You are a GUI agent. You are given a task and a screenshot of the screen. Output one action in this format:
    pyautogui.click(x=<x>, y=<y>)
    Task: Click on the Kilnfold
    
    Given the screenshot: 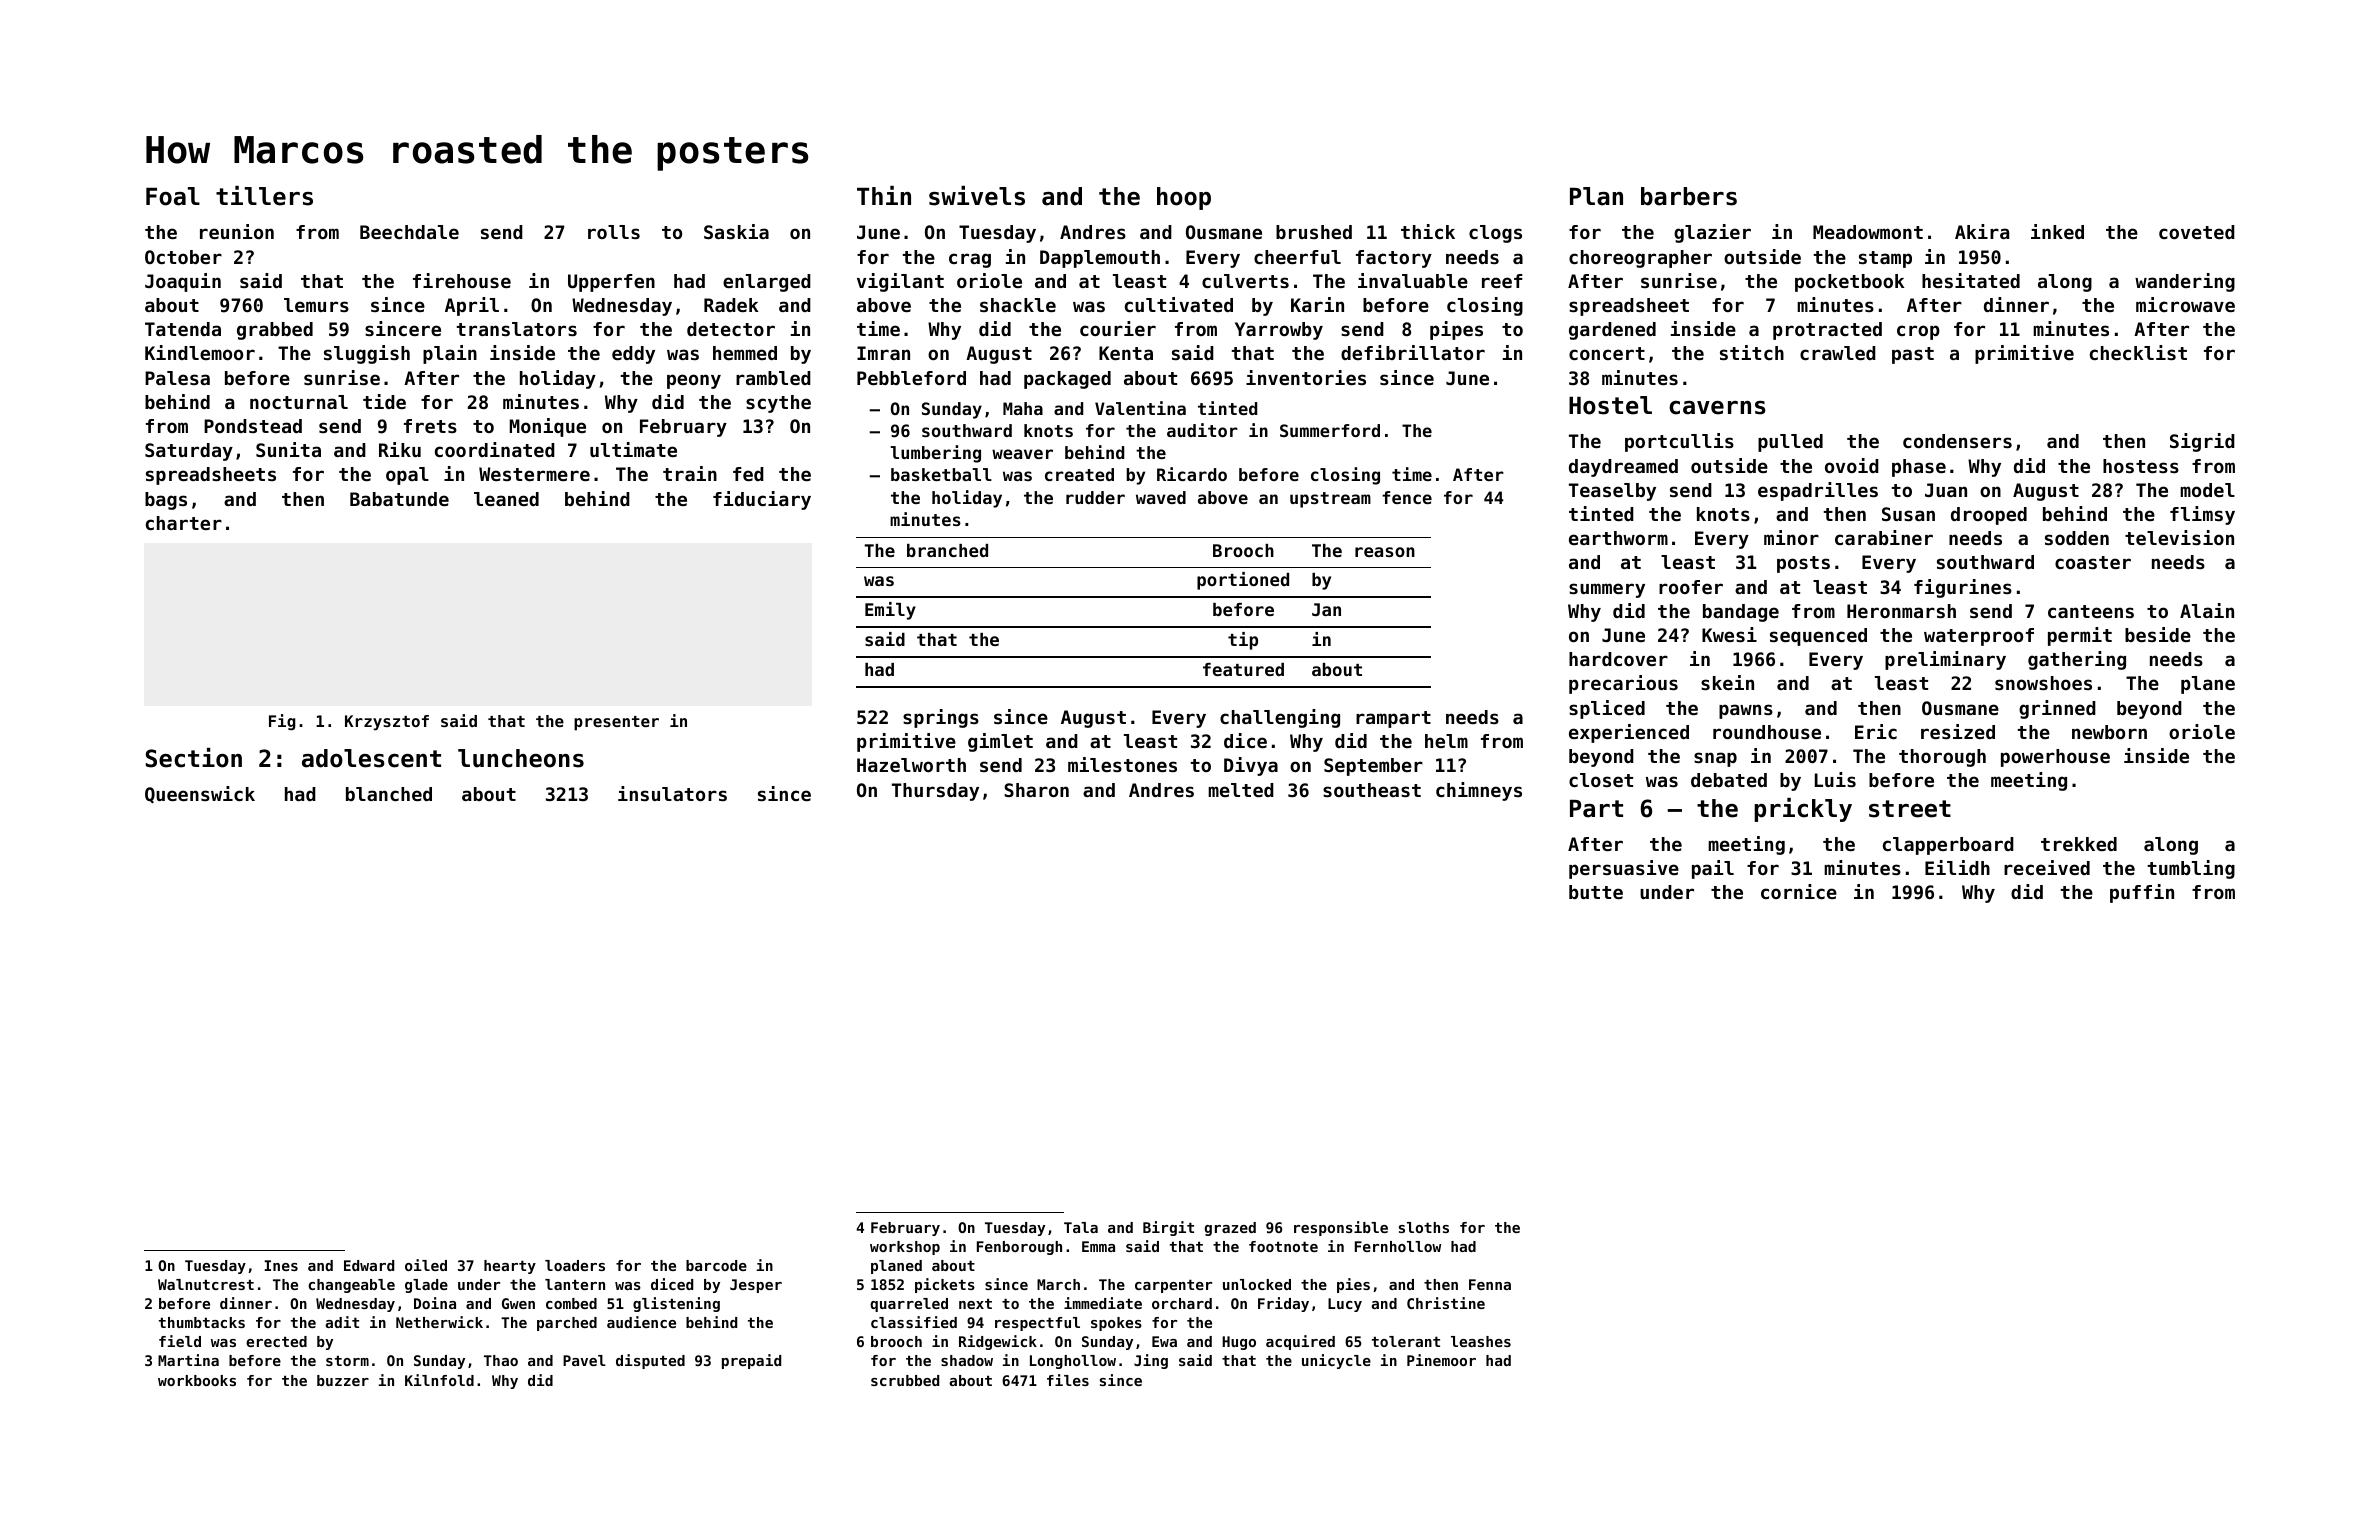 What is the action you would take?
    pyautogui.click(x=439, y=1380)
